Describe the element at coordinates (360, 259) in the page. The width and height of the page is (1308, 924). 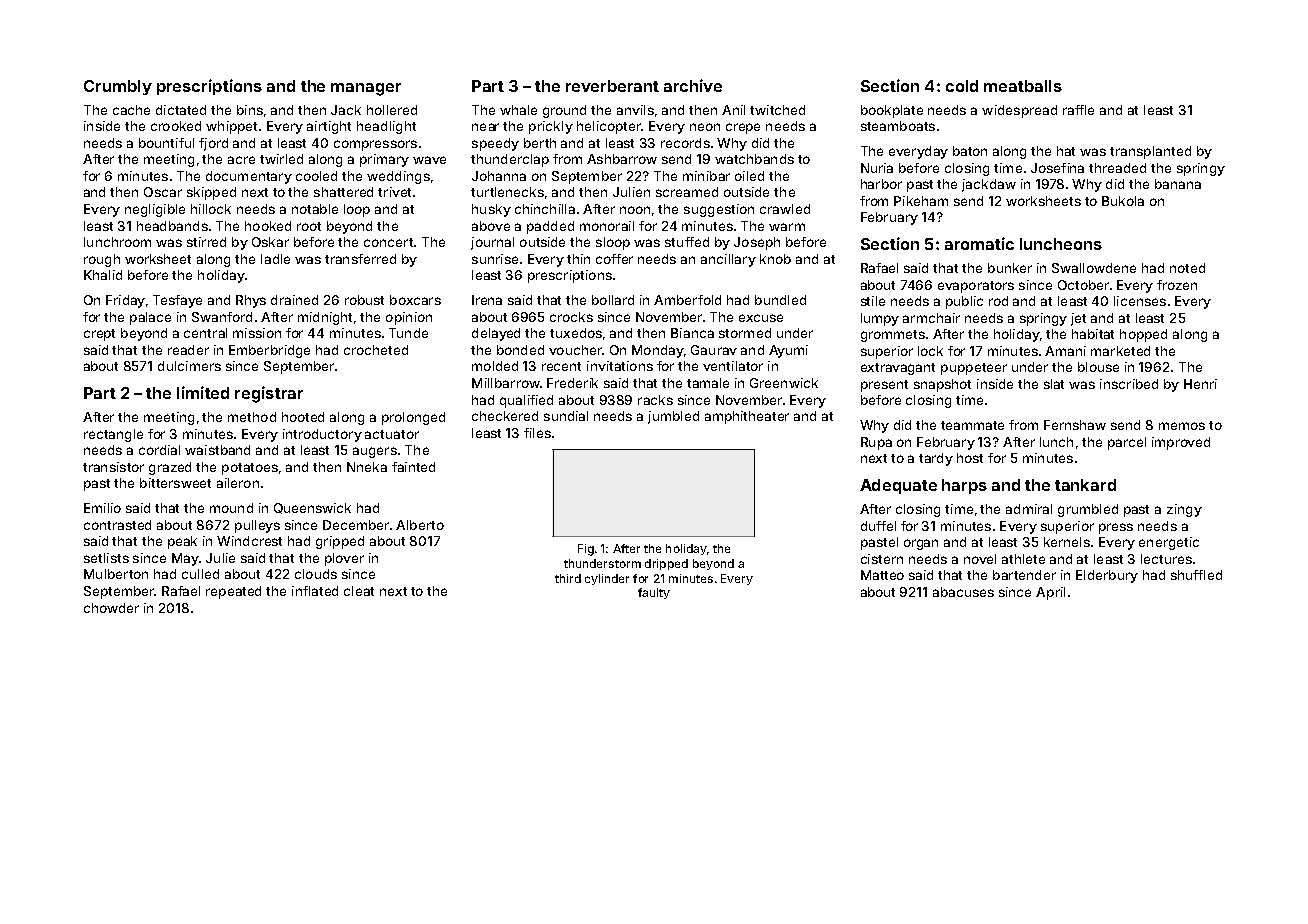
I see `transferred` at that location.
